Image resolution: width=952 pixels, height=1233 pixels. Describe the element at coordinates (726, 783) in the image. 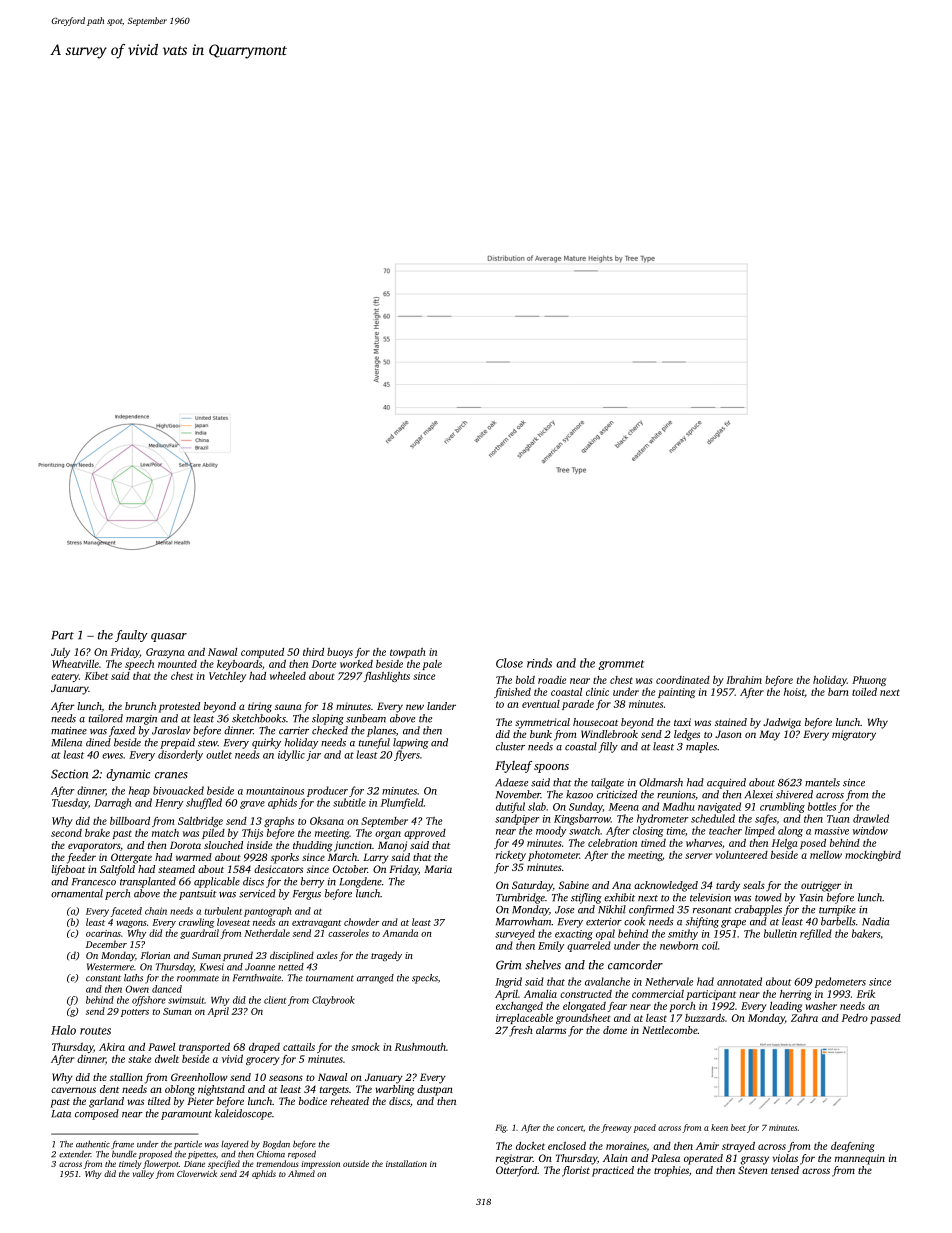

I see `acquired` at that location.
